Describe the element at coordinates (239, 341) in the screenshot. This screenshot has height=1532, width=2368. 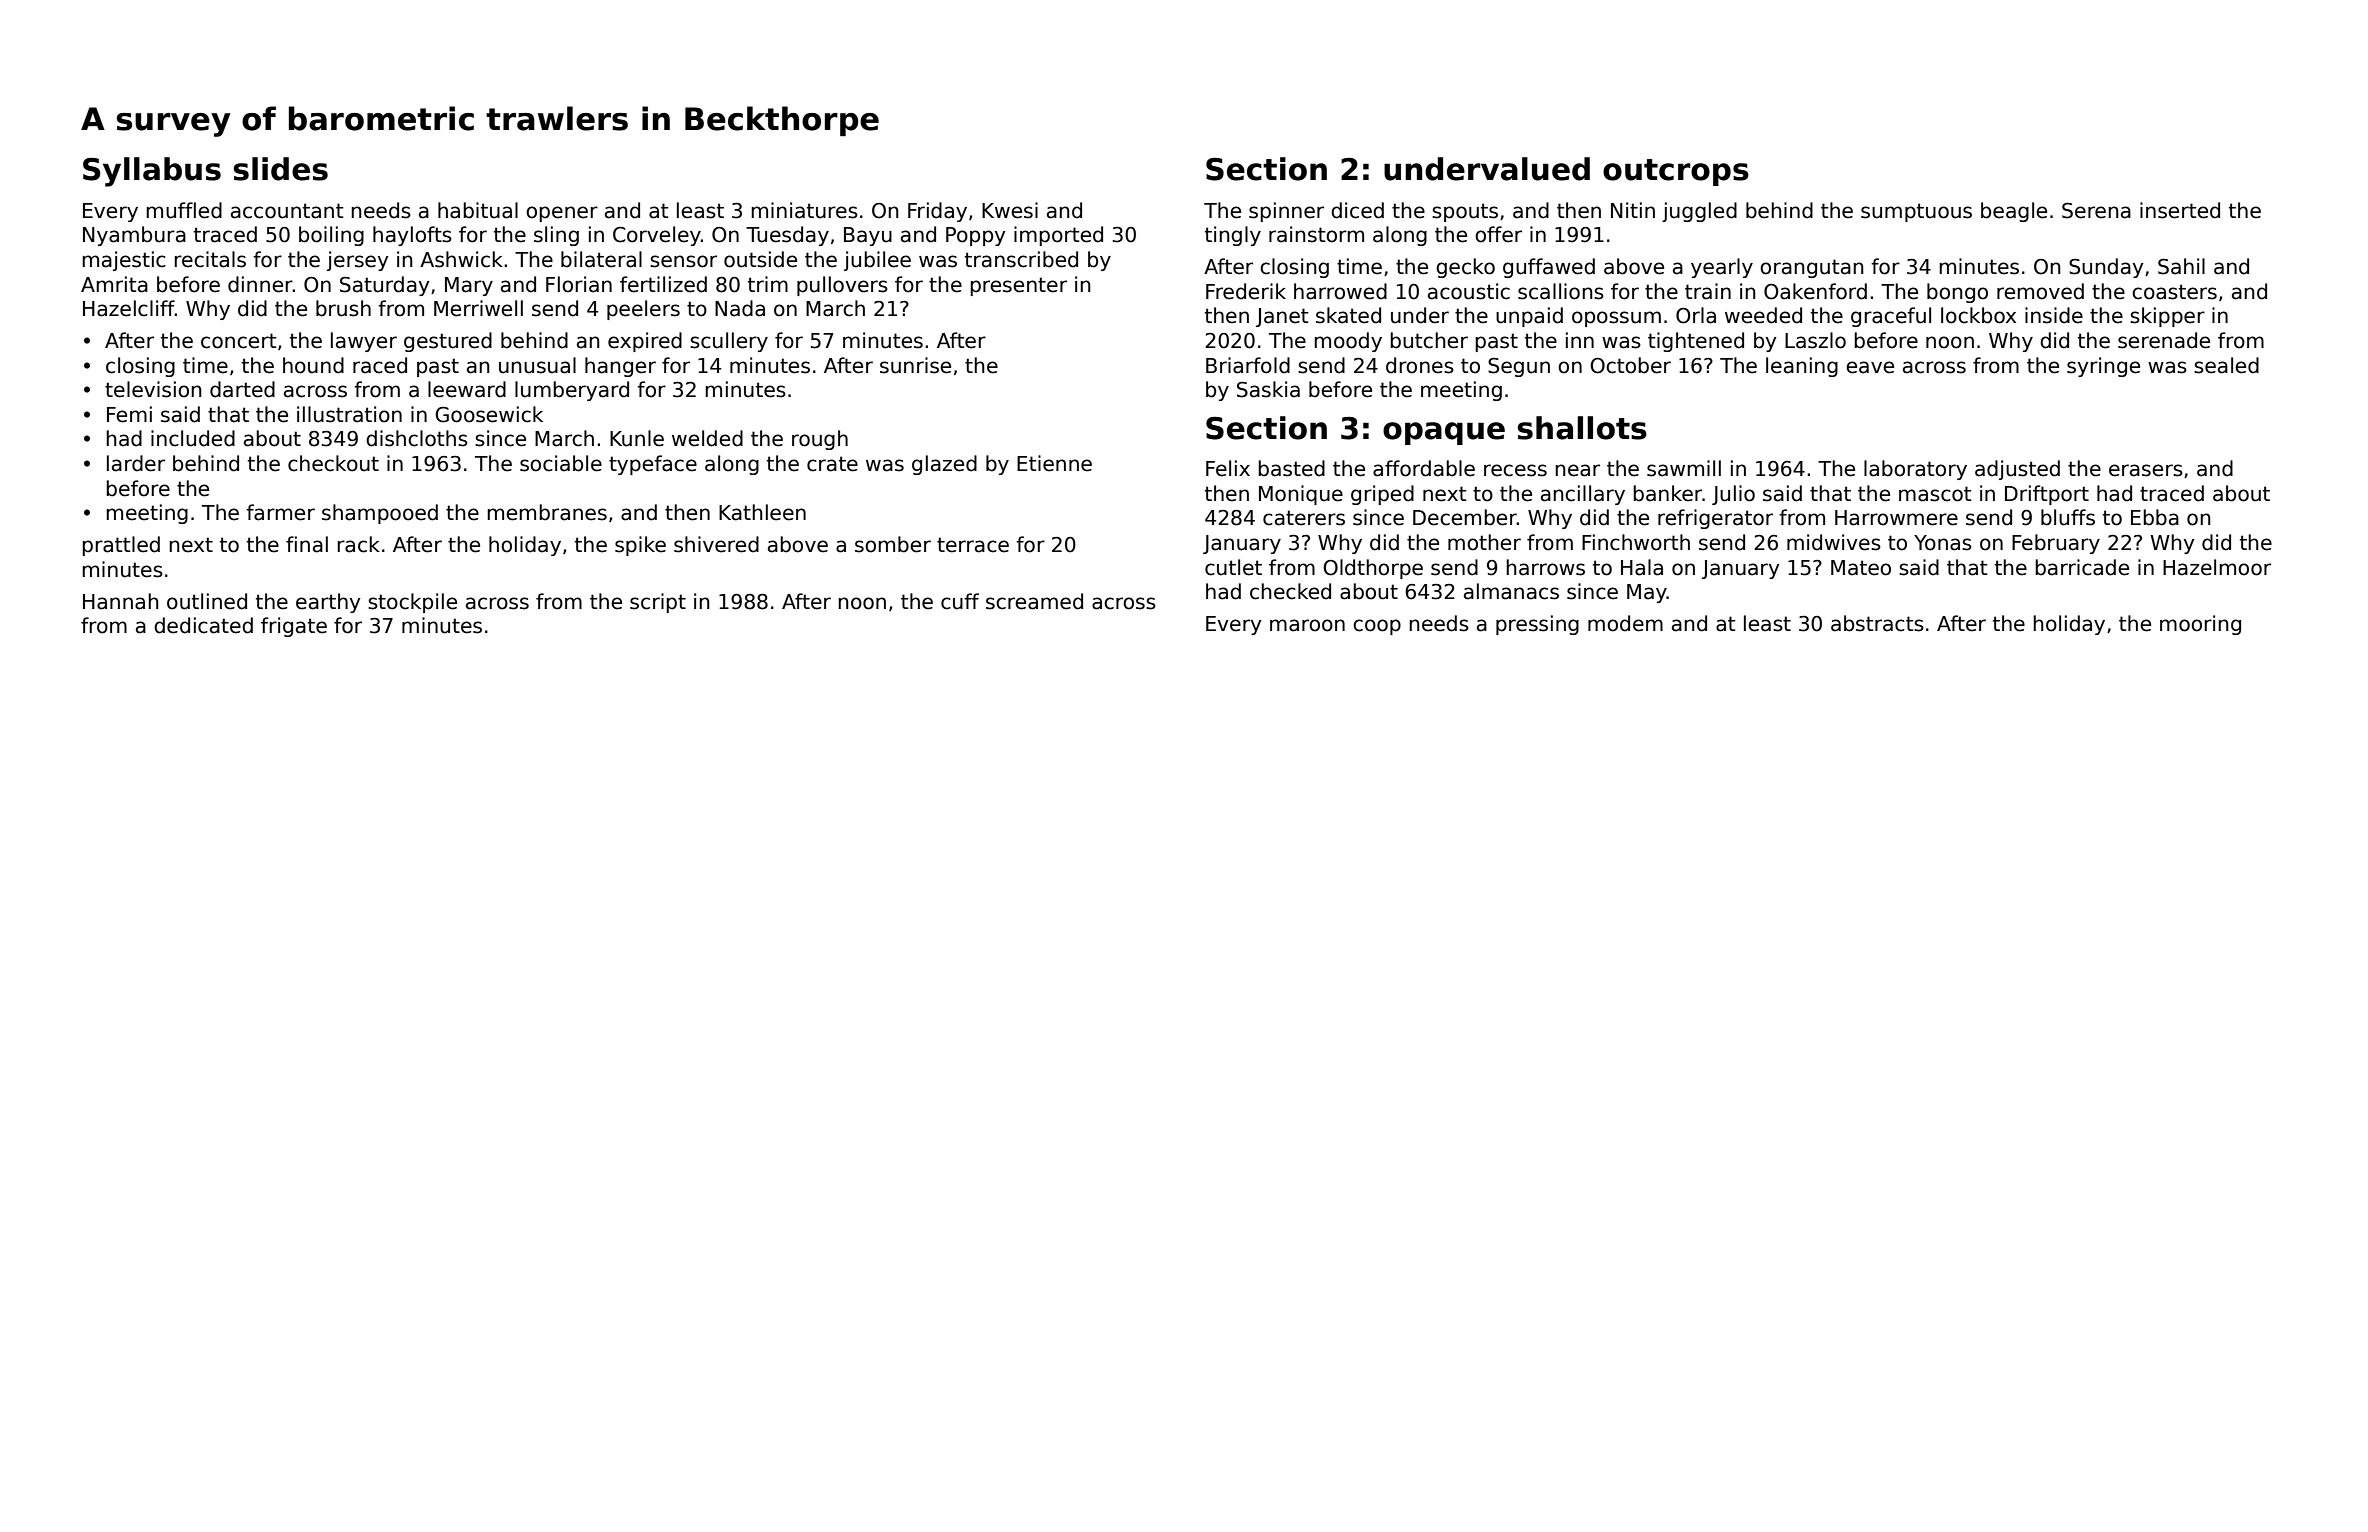
I see `concert` at that location.
